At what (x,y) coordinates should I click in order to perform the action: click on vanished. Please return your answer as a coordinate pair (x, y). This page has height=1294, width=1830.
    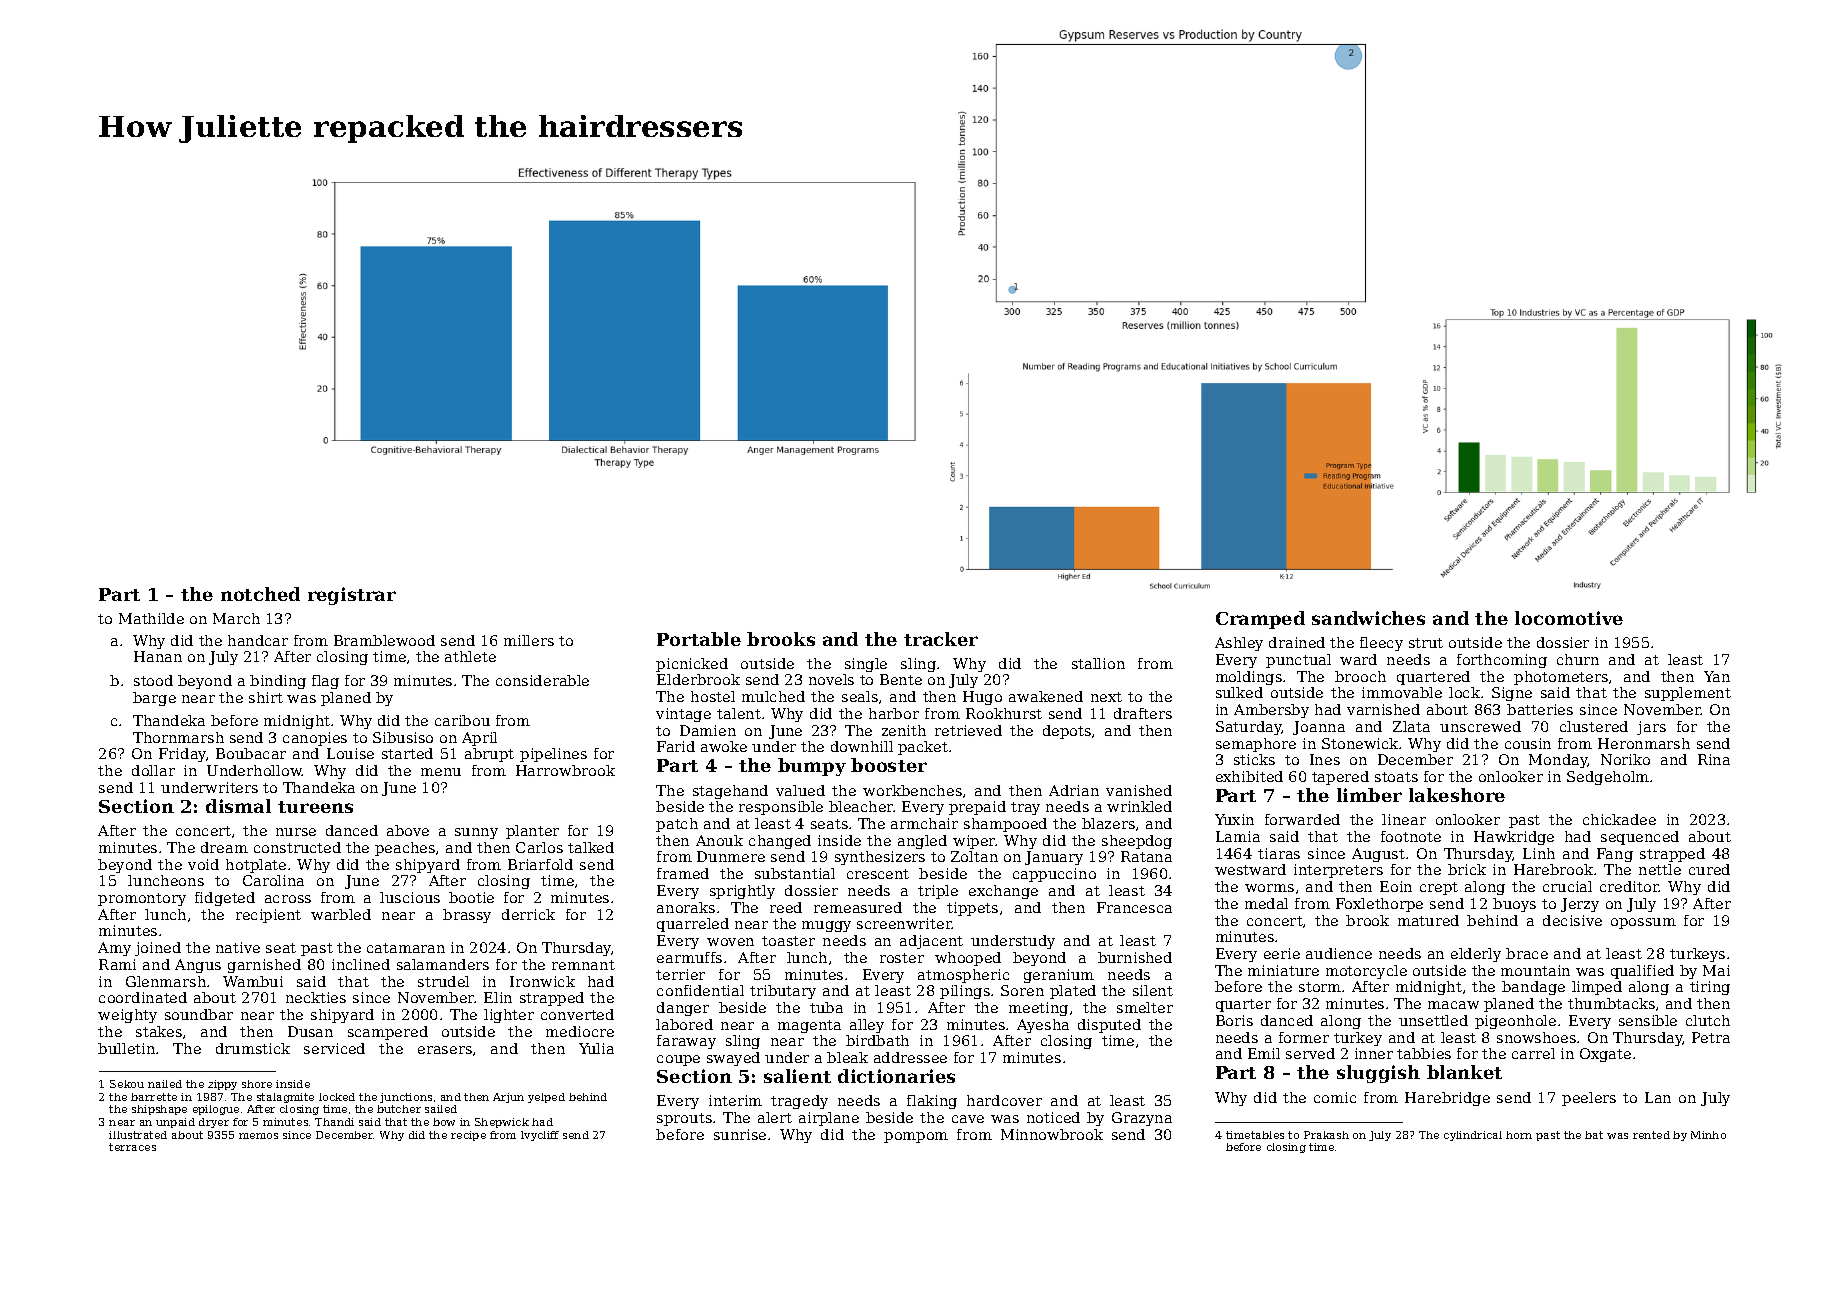
    Looking at the image, I should click on (1139, 790).
